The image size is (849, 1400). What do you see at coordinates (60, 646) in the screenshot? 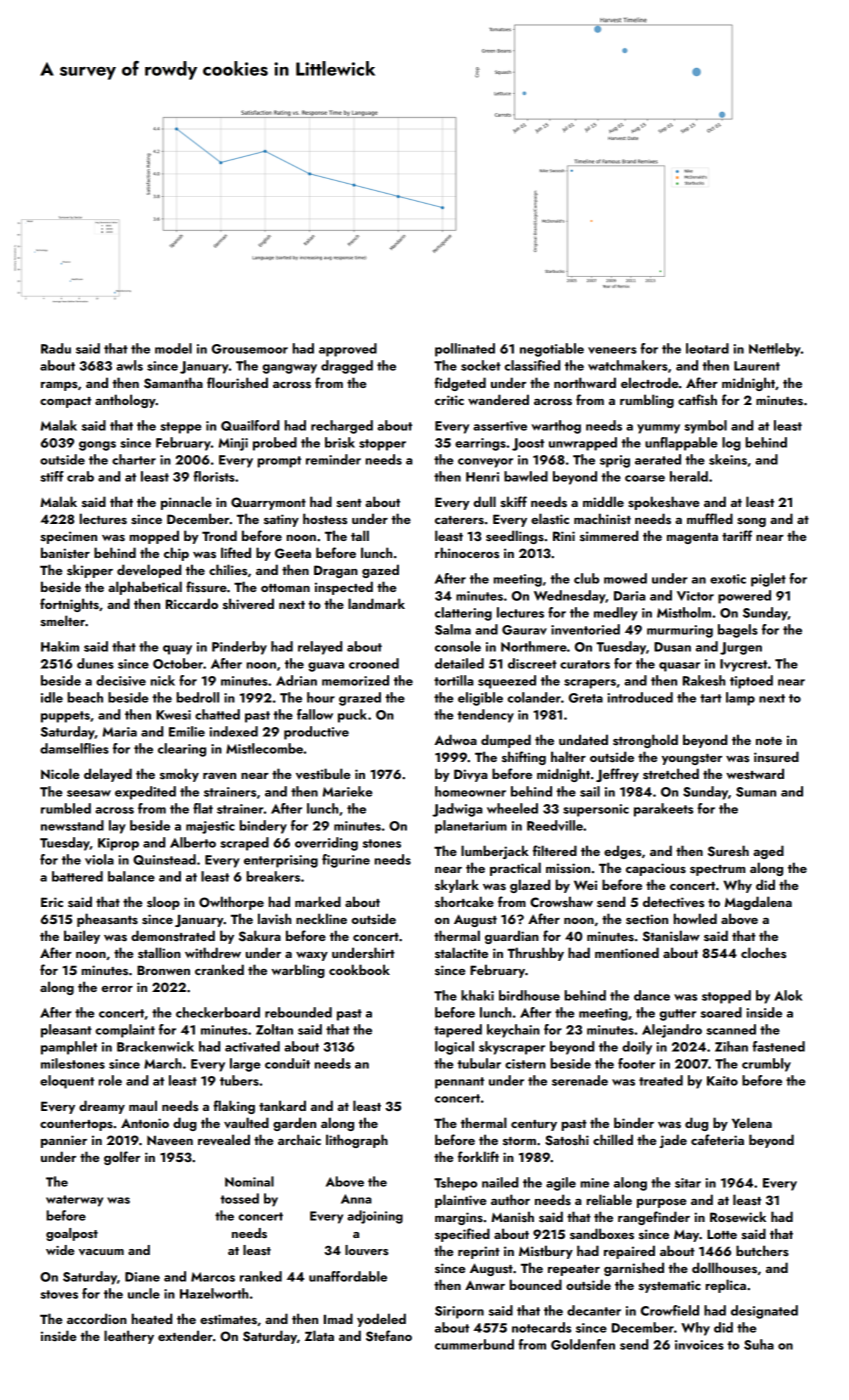
I see `Hakim` at bounding box center [60, 646].
